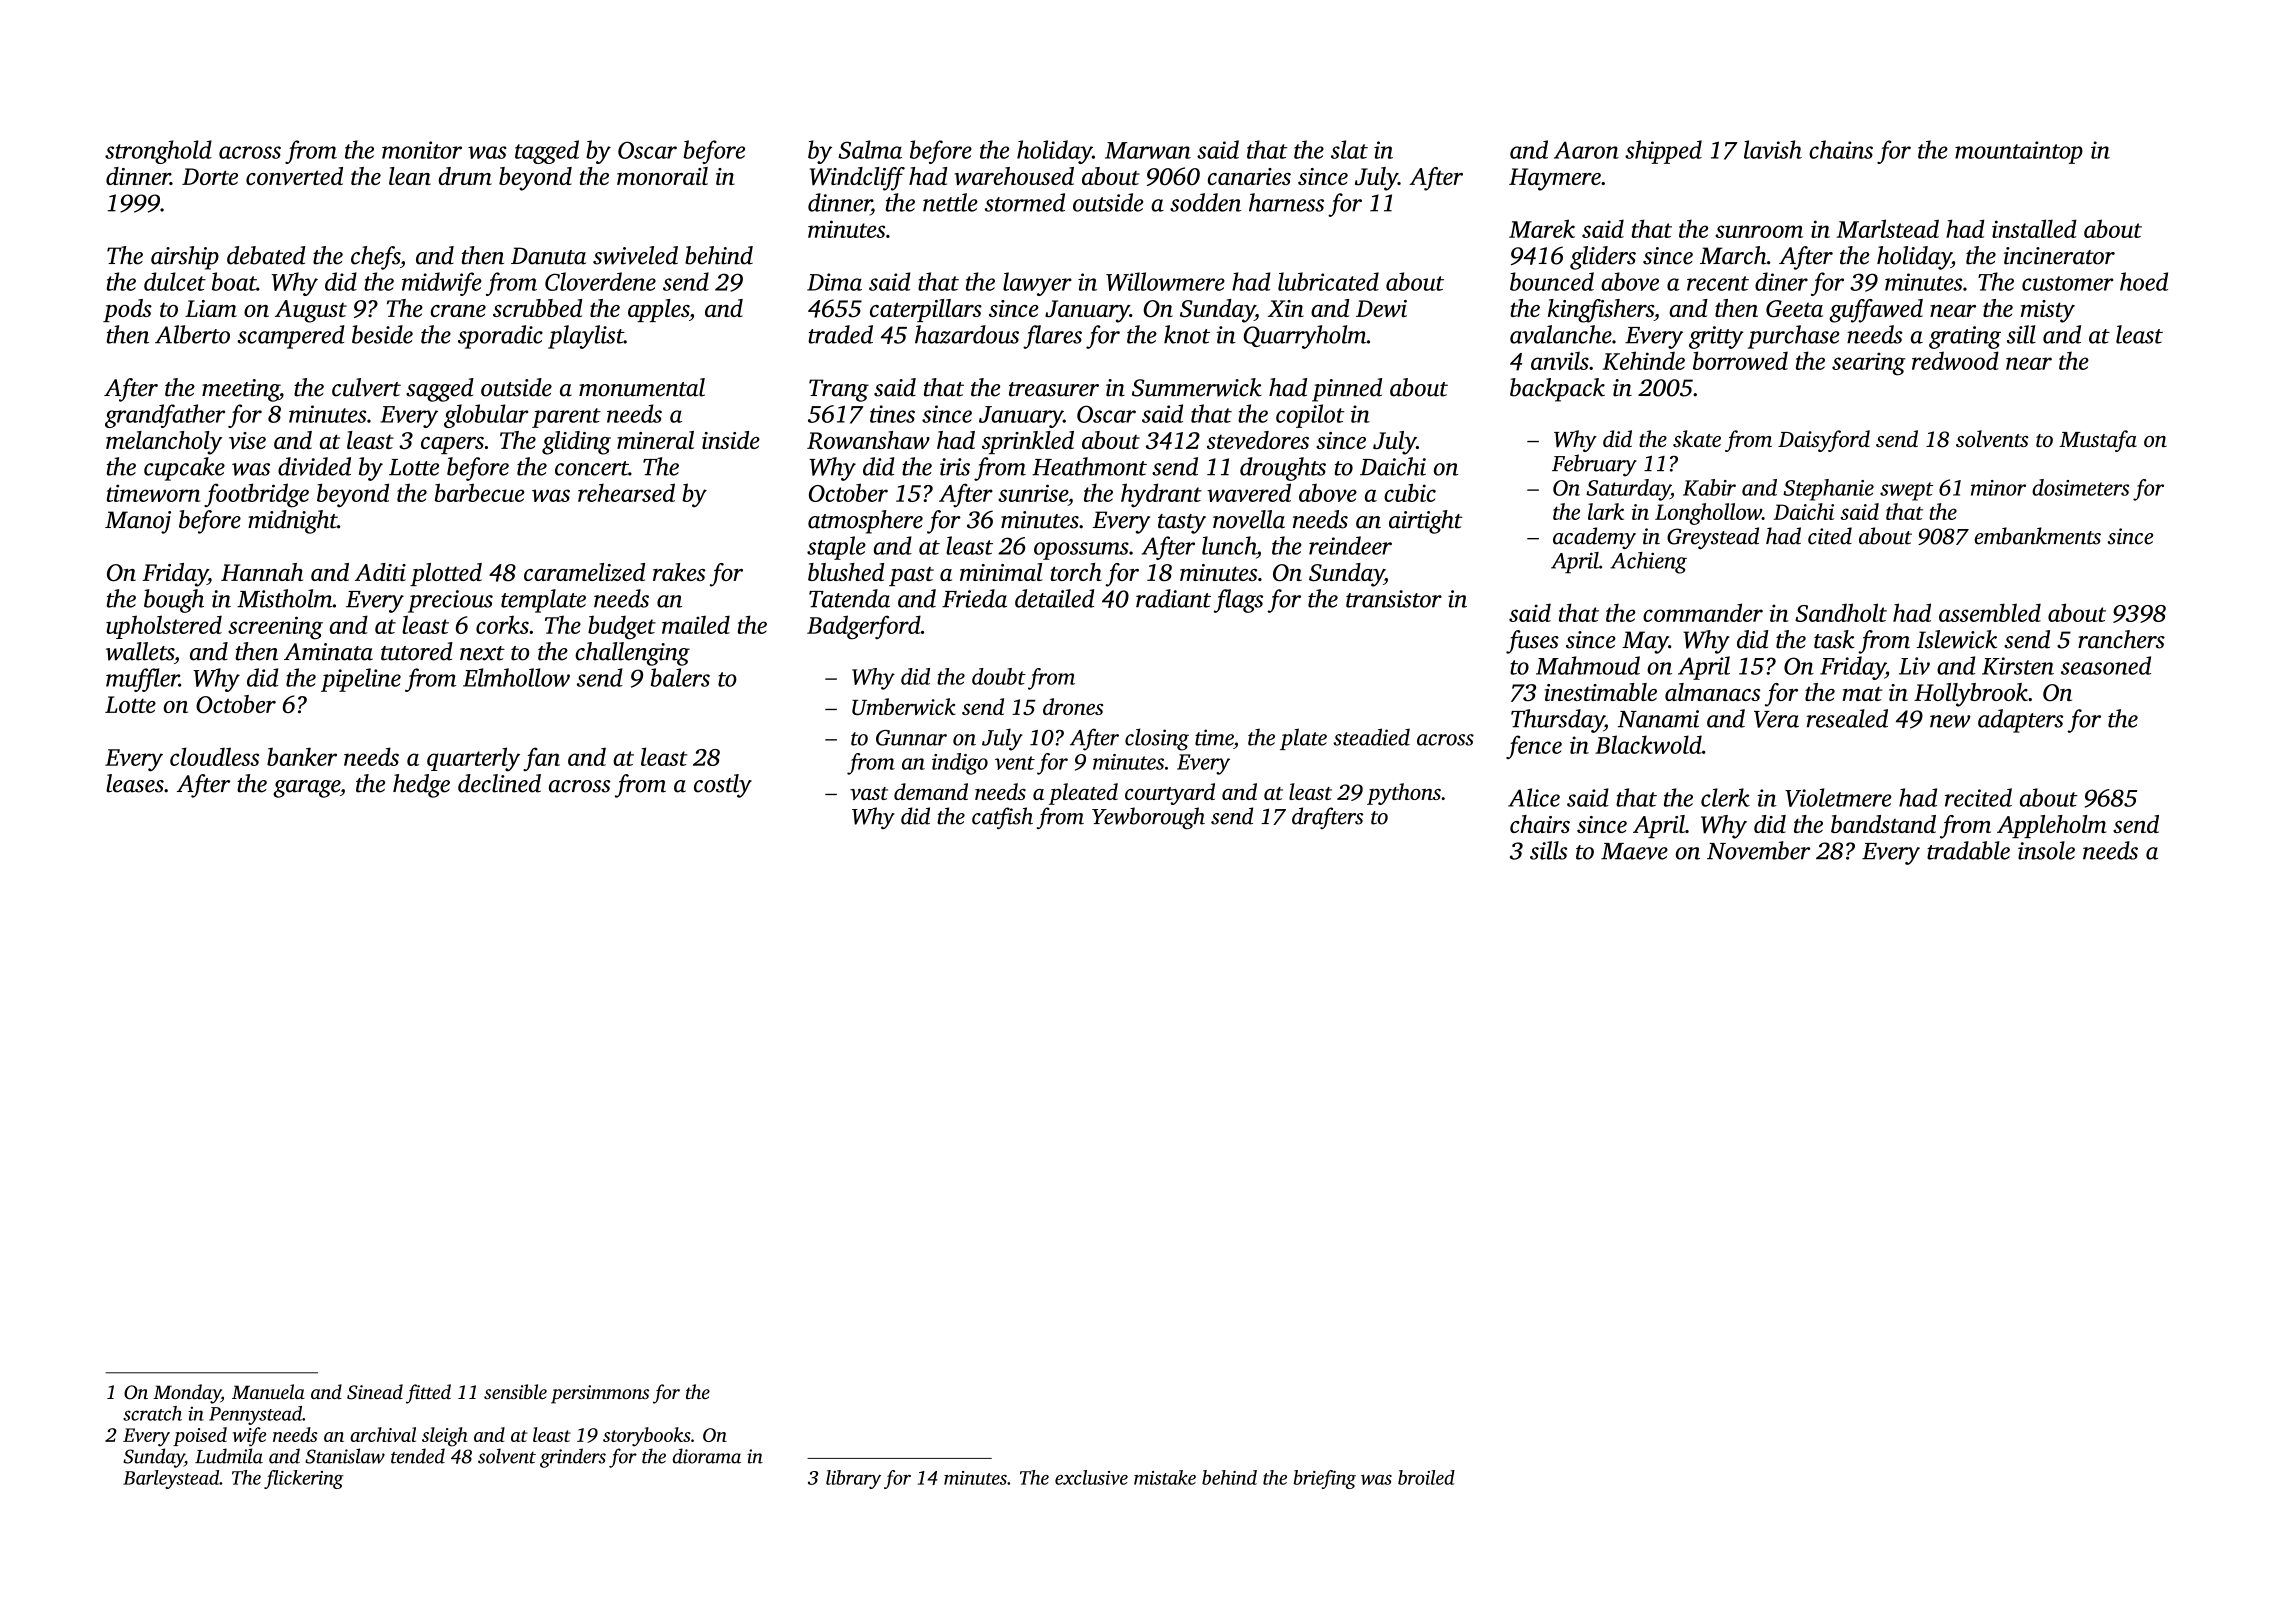 The width and height of the screenshot is (2282, 1614). I want to click on cupcake, so click(184, 469).
